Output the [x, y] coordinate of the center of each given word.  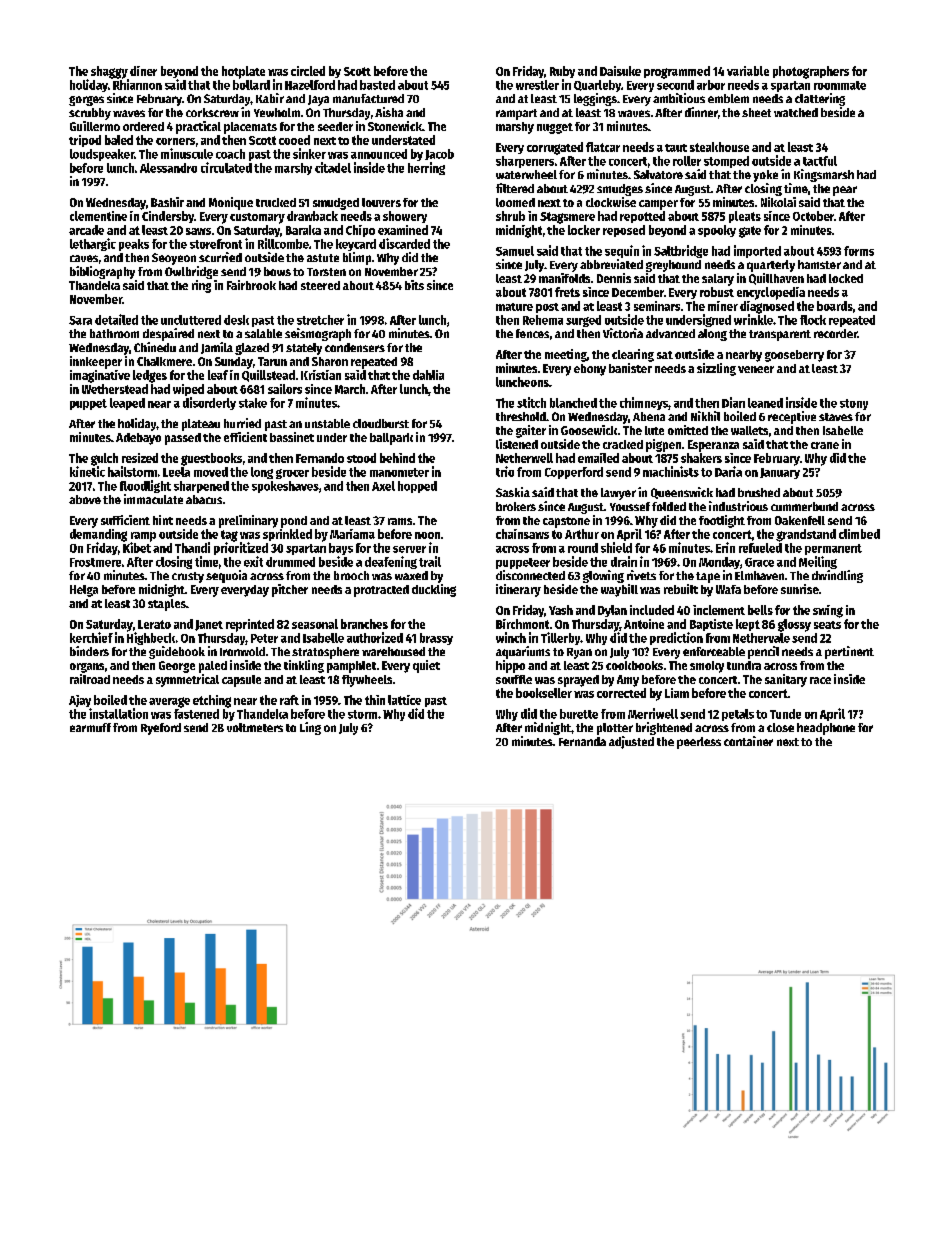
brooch [351, 575]
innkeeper [96, 362]
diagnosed [767, 307]
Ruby [562, 72]
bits [414, 285]
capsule [241, 681]
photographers [811, 72]
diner [143, 71]
